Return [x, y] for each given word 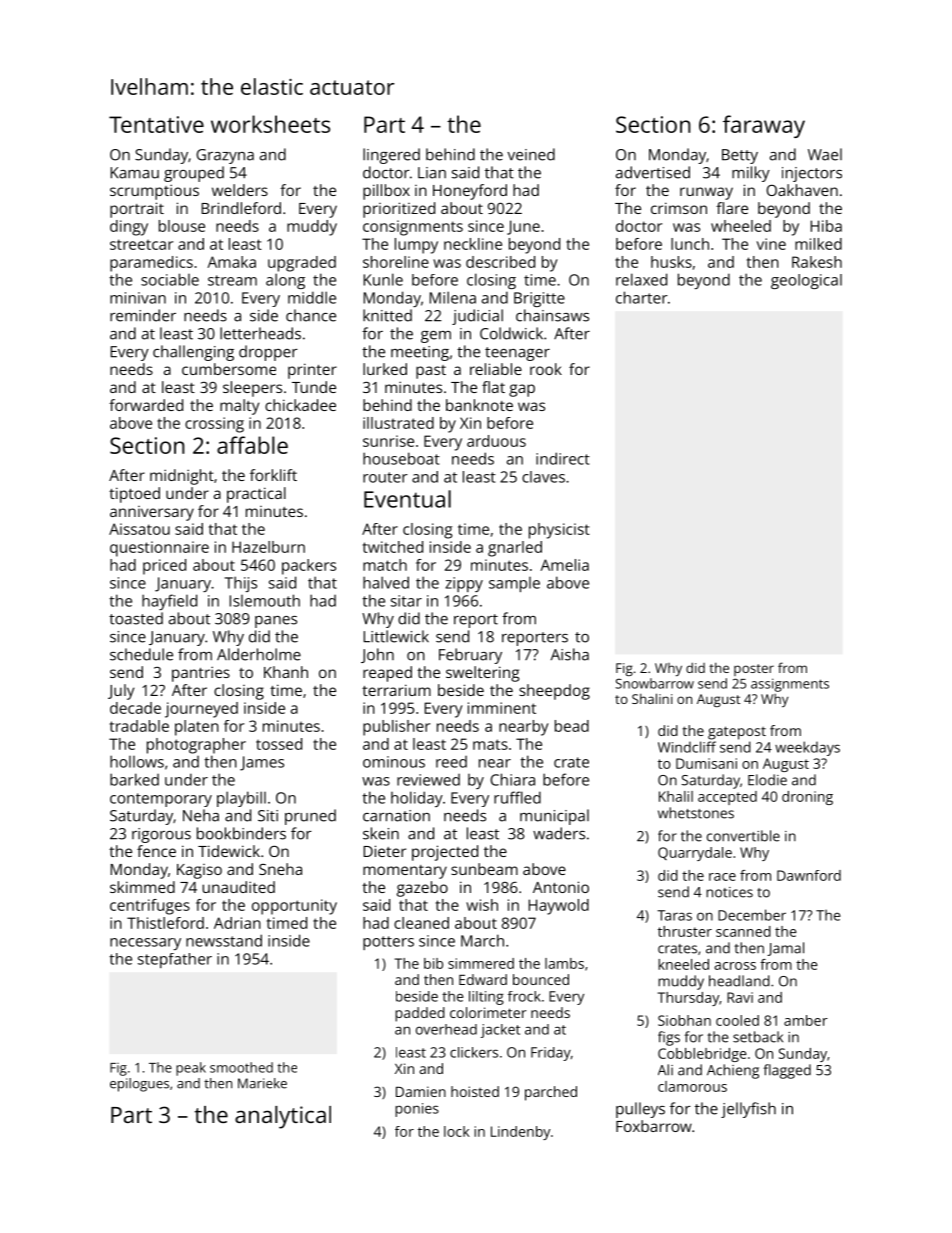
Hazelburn [268, 547]
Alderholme [259, 654]
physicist [559, 531]
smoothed [241, 1067]
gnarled [515, 549]
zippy [464, 584]
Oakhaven [802, 190]
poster [754, 670]
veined [531, 154]
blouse [182, 226]
